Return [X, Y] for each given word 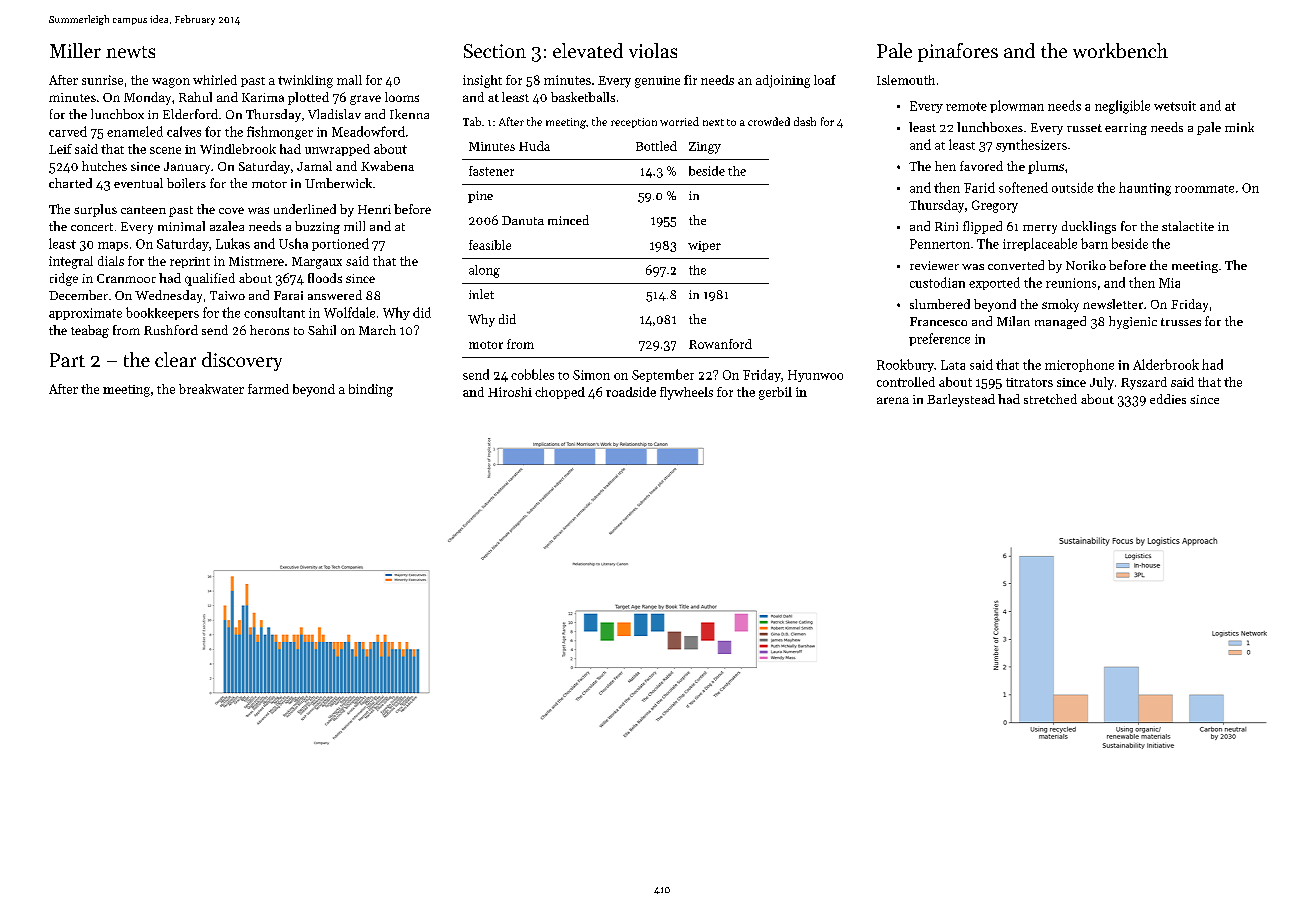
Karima [263, 97]
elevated [588, 50]
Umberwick [338, 183]
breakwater [211, 389]
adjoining [783, 81]
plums [1046, 167]
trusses [1181, 322]
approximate [85, 314]
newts [130, 52]
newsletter [1113, 304]
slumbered [940, 304]
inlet [481, 294]
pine [480, 197]
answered [335, 295]
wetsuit [1175, 106]
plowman [1017, 106]
